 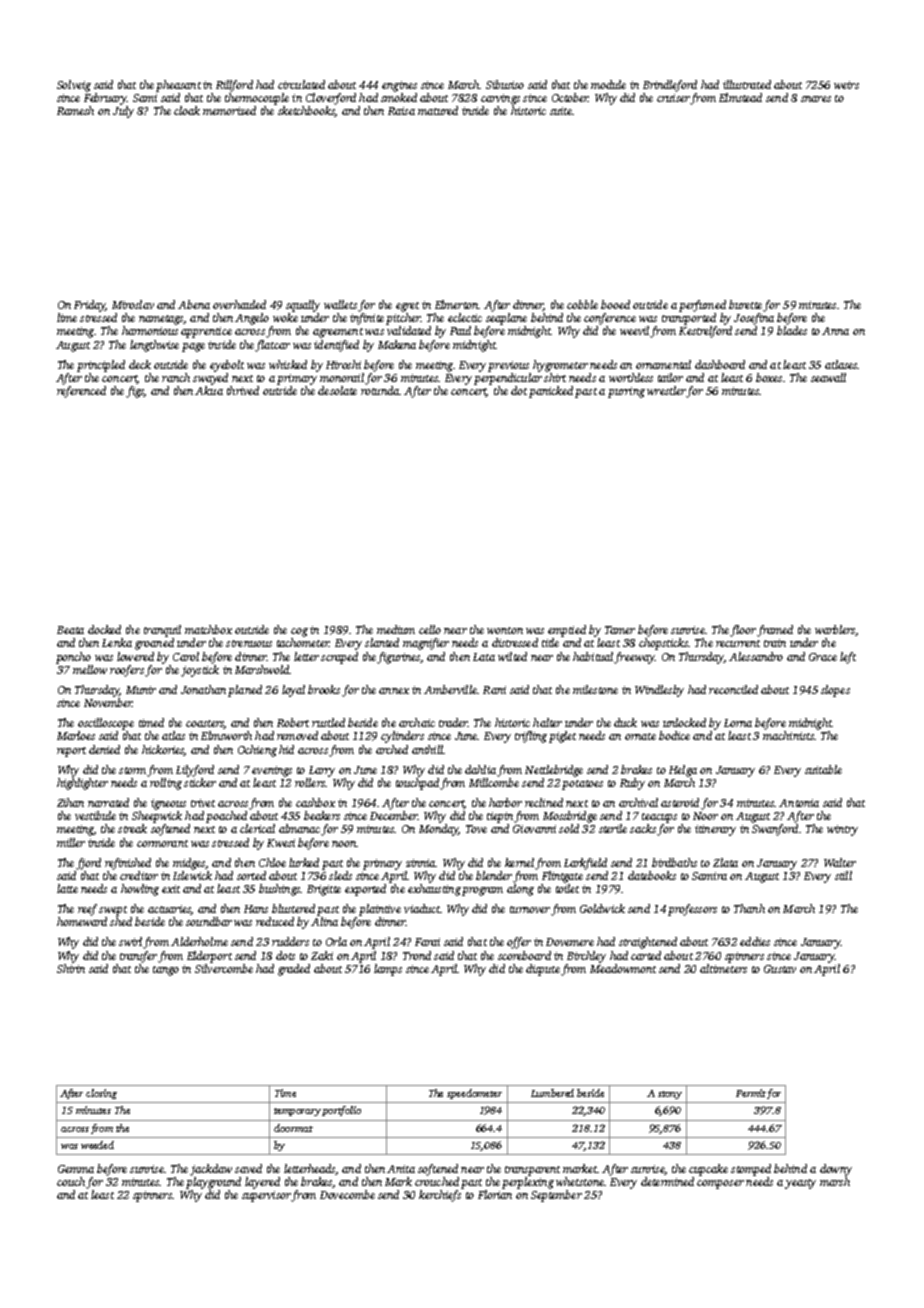 What do you see at coordinates (552, 1093) in the screenshot?
I see `Lumbered` at bounding box center [552, 1093].
